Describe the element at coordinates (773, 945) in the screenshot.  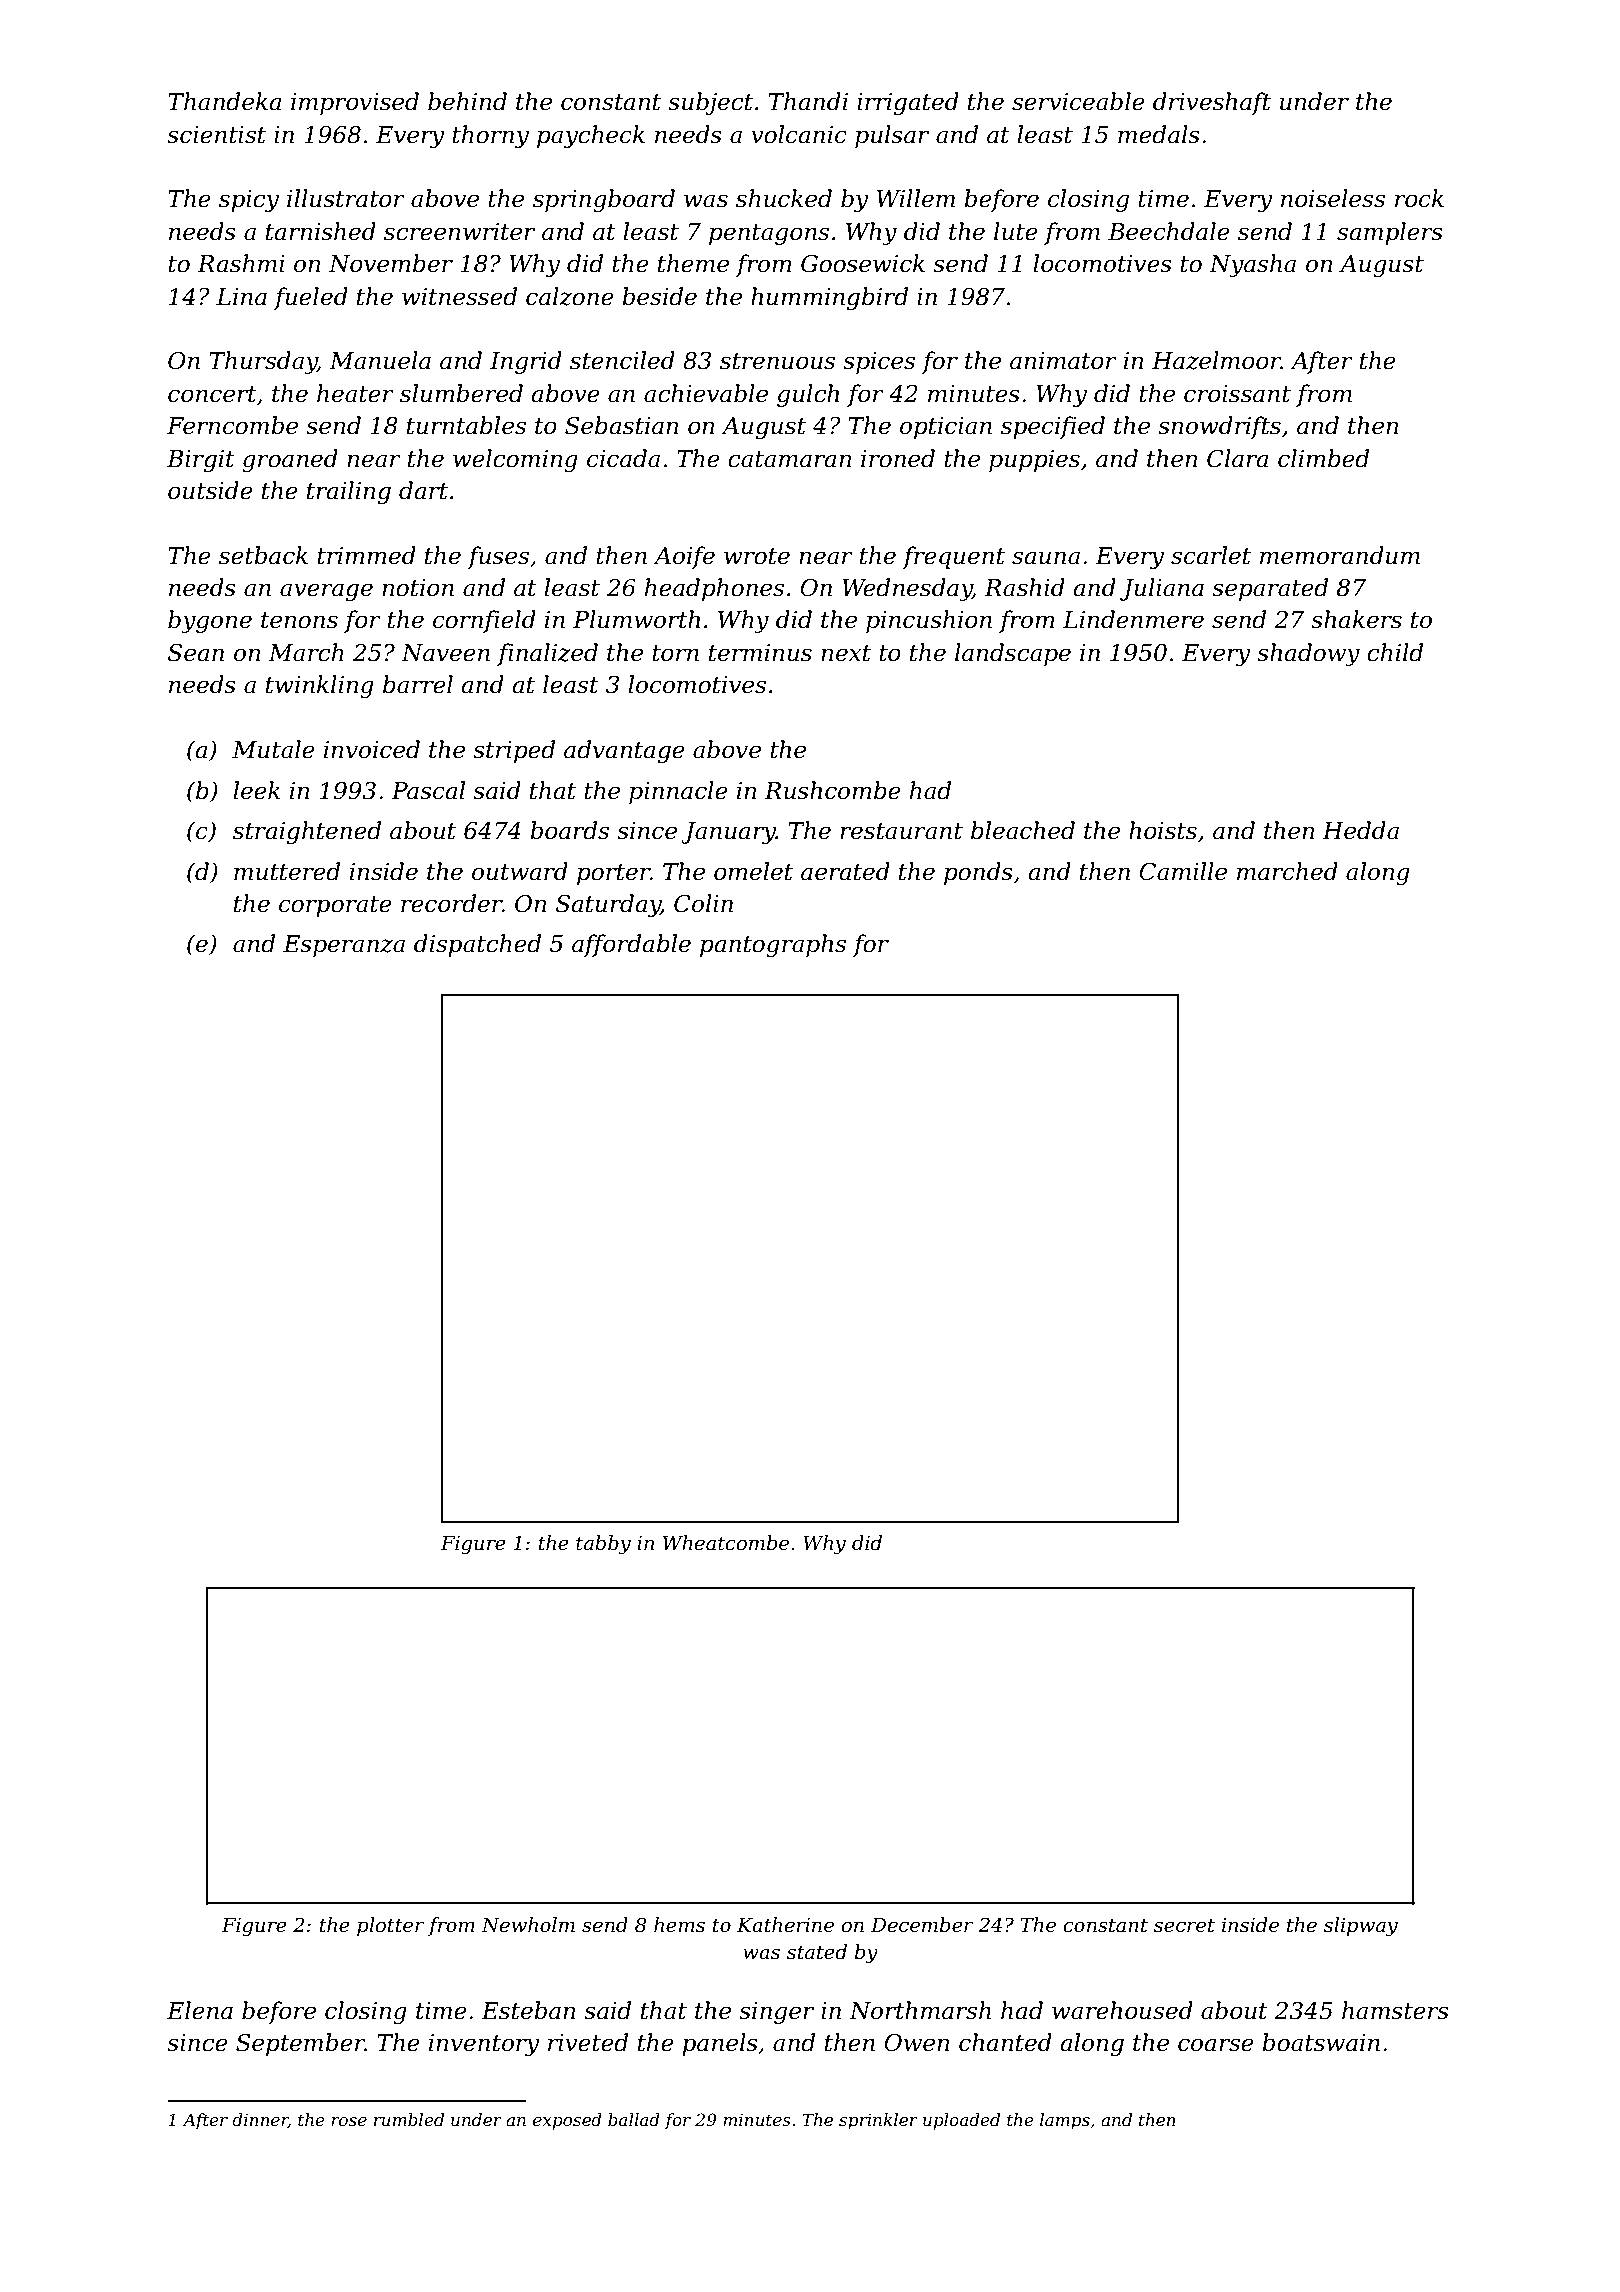
I see `pantographs` at that location.
